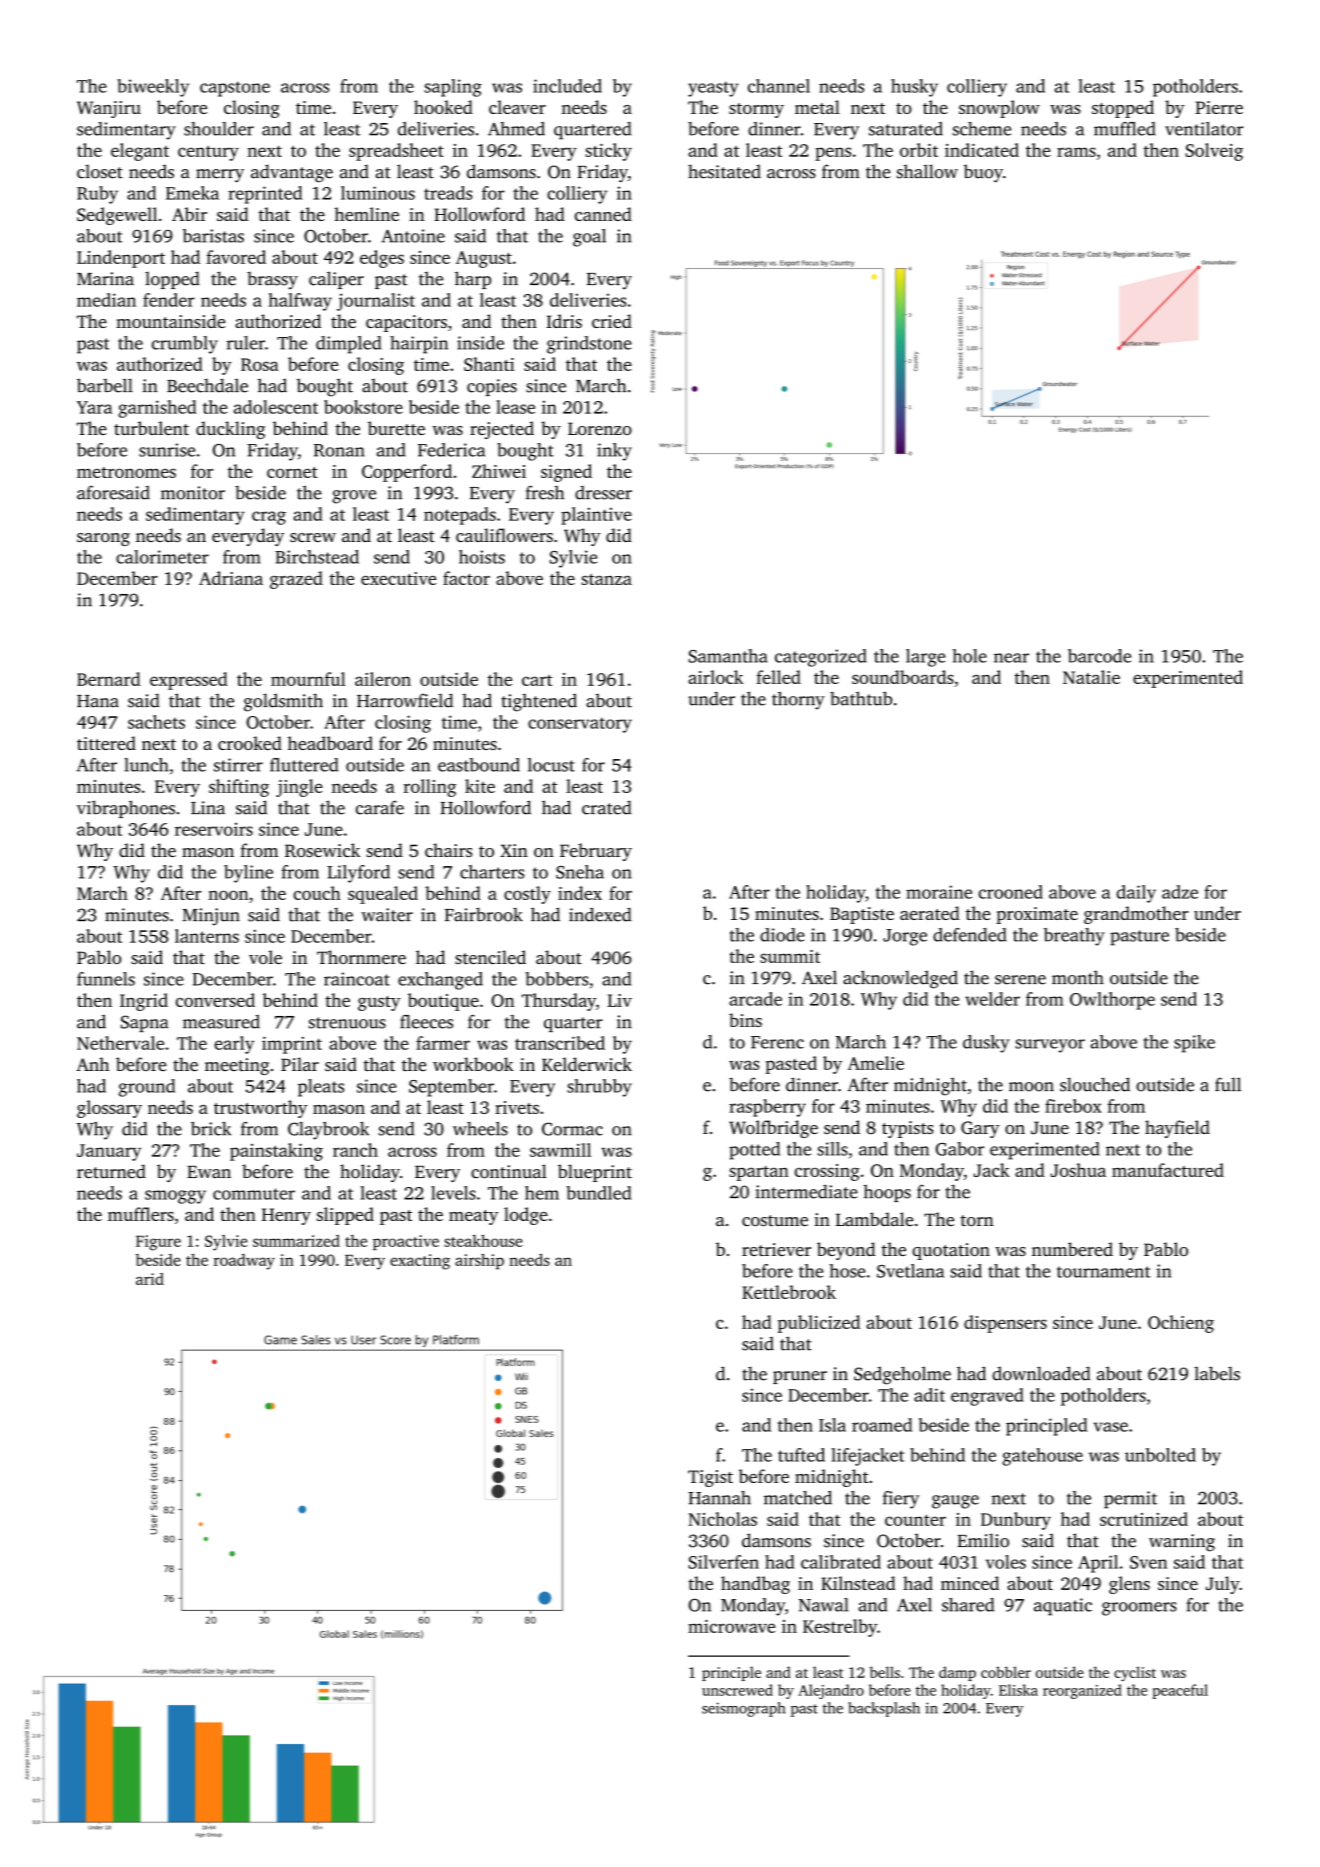 This document has height=1867, width=1320. Describe the element at coordinates (109, 109) in the document. I see `Wanjiru` at that location.
